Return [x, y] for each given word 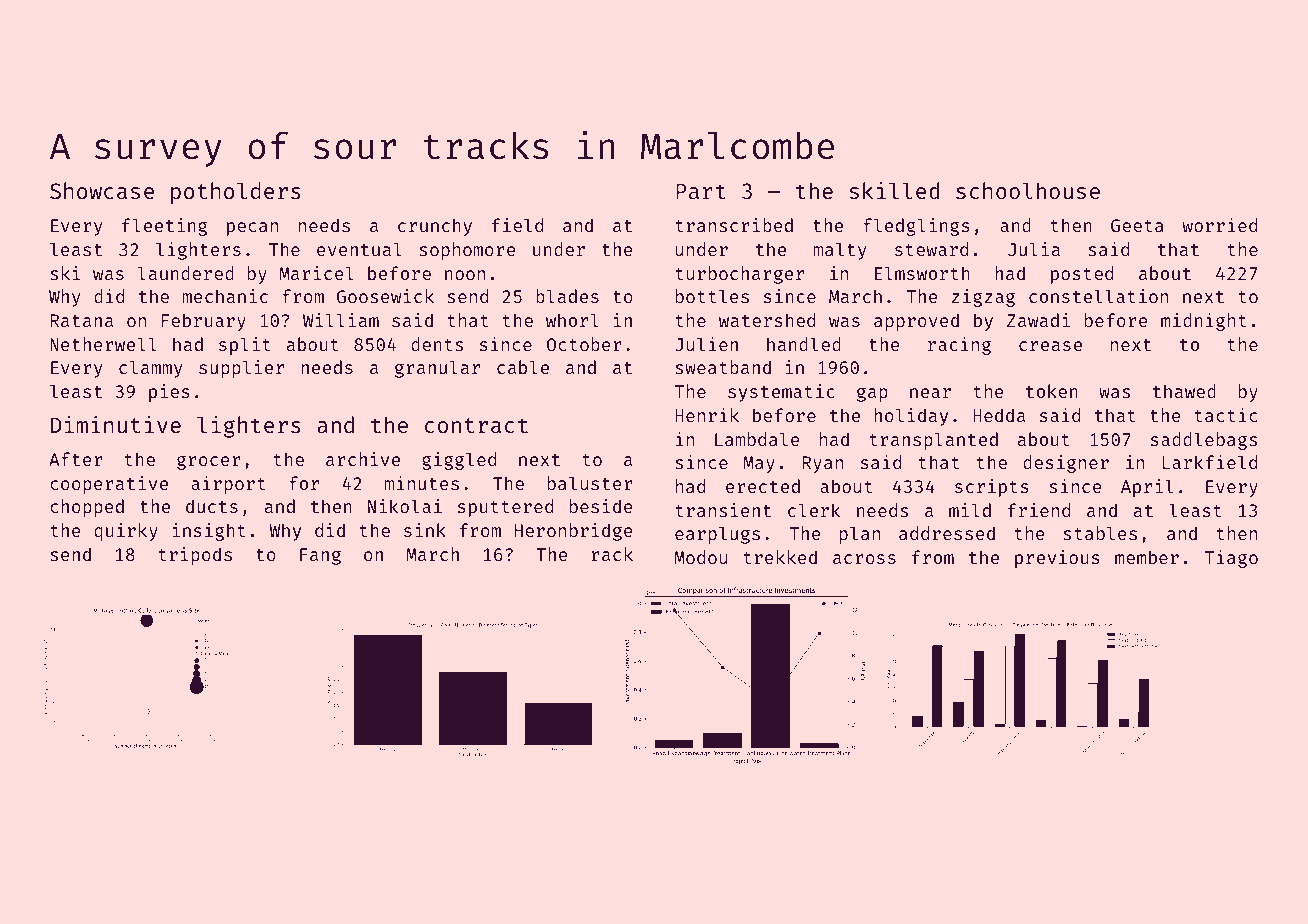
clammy [151, 369]
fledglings [916, 227]
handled [804, 344]
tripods [195, 556]
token [1052, 391]
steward [931, 249]
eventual [359, 249]
